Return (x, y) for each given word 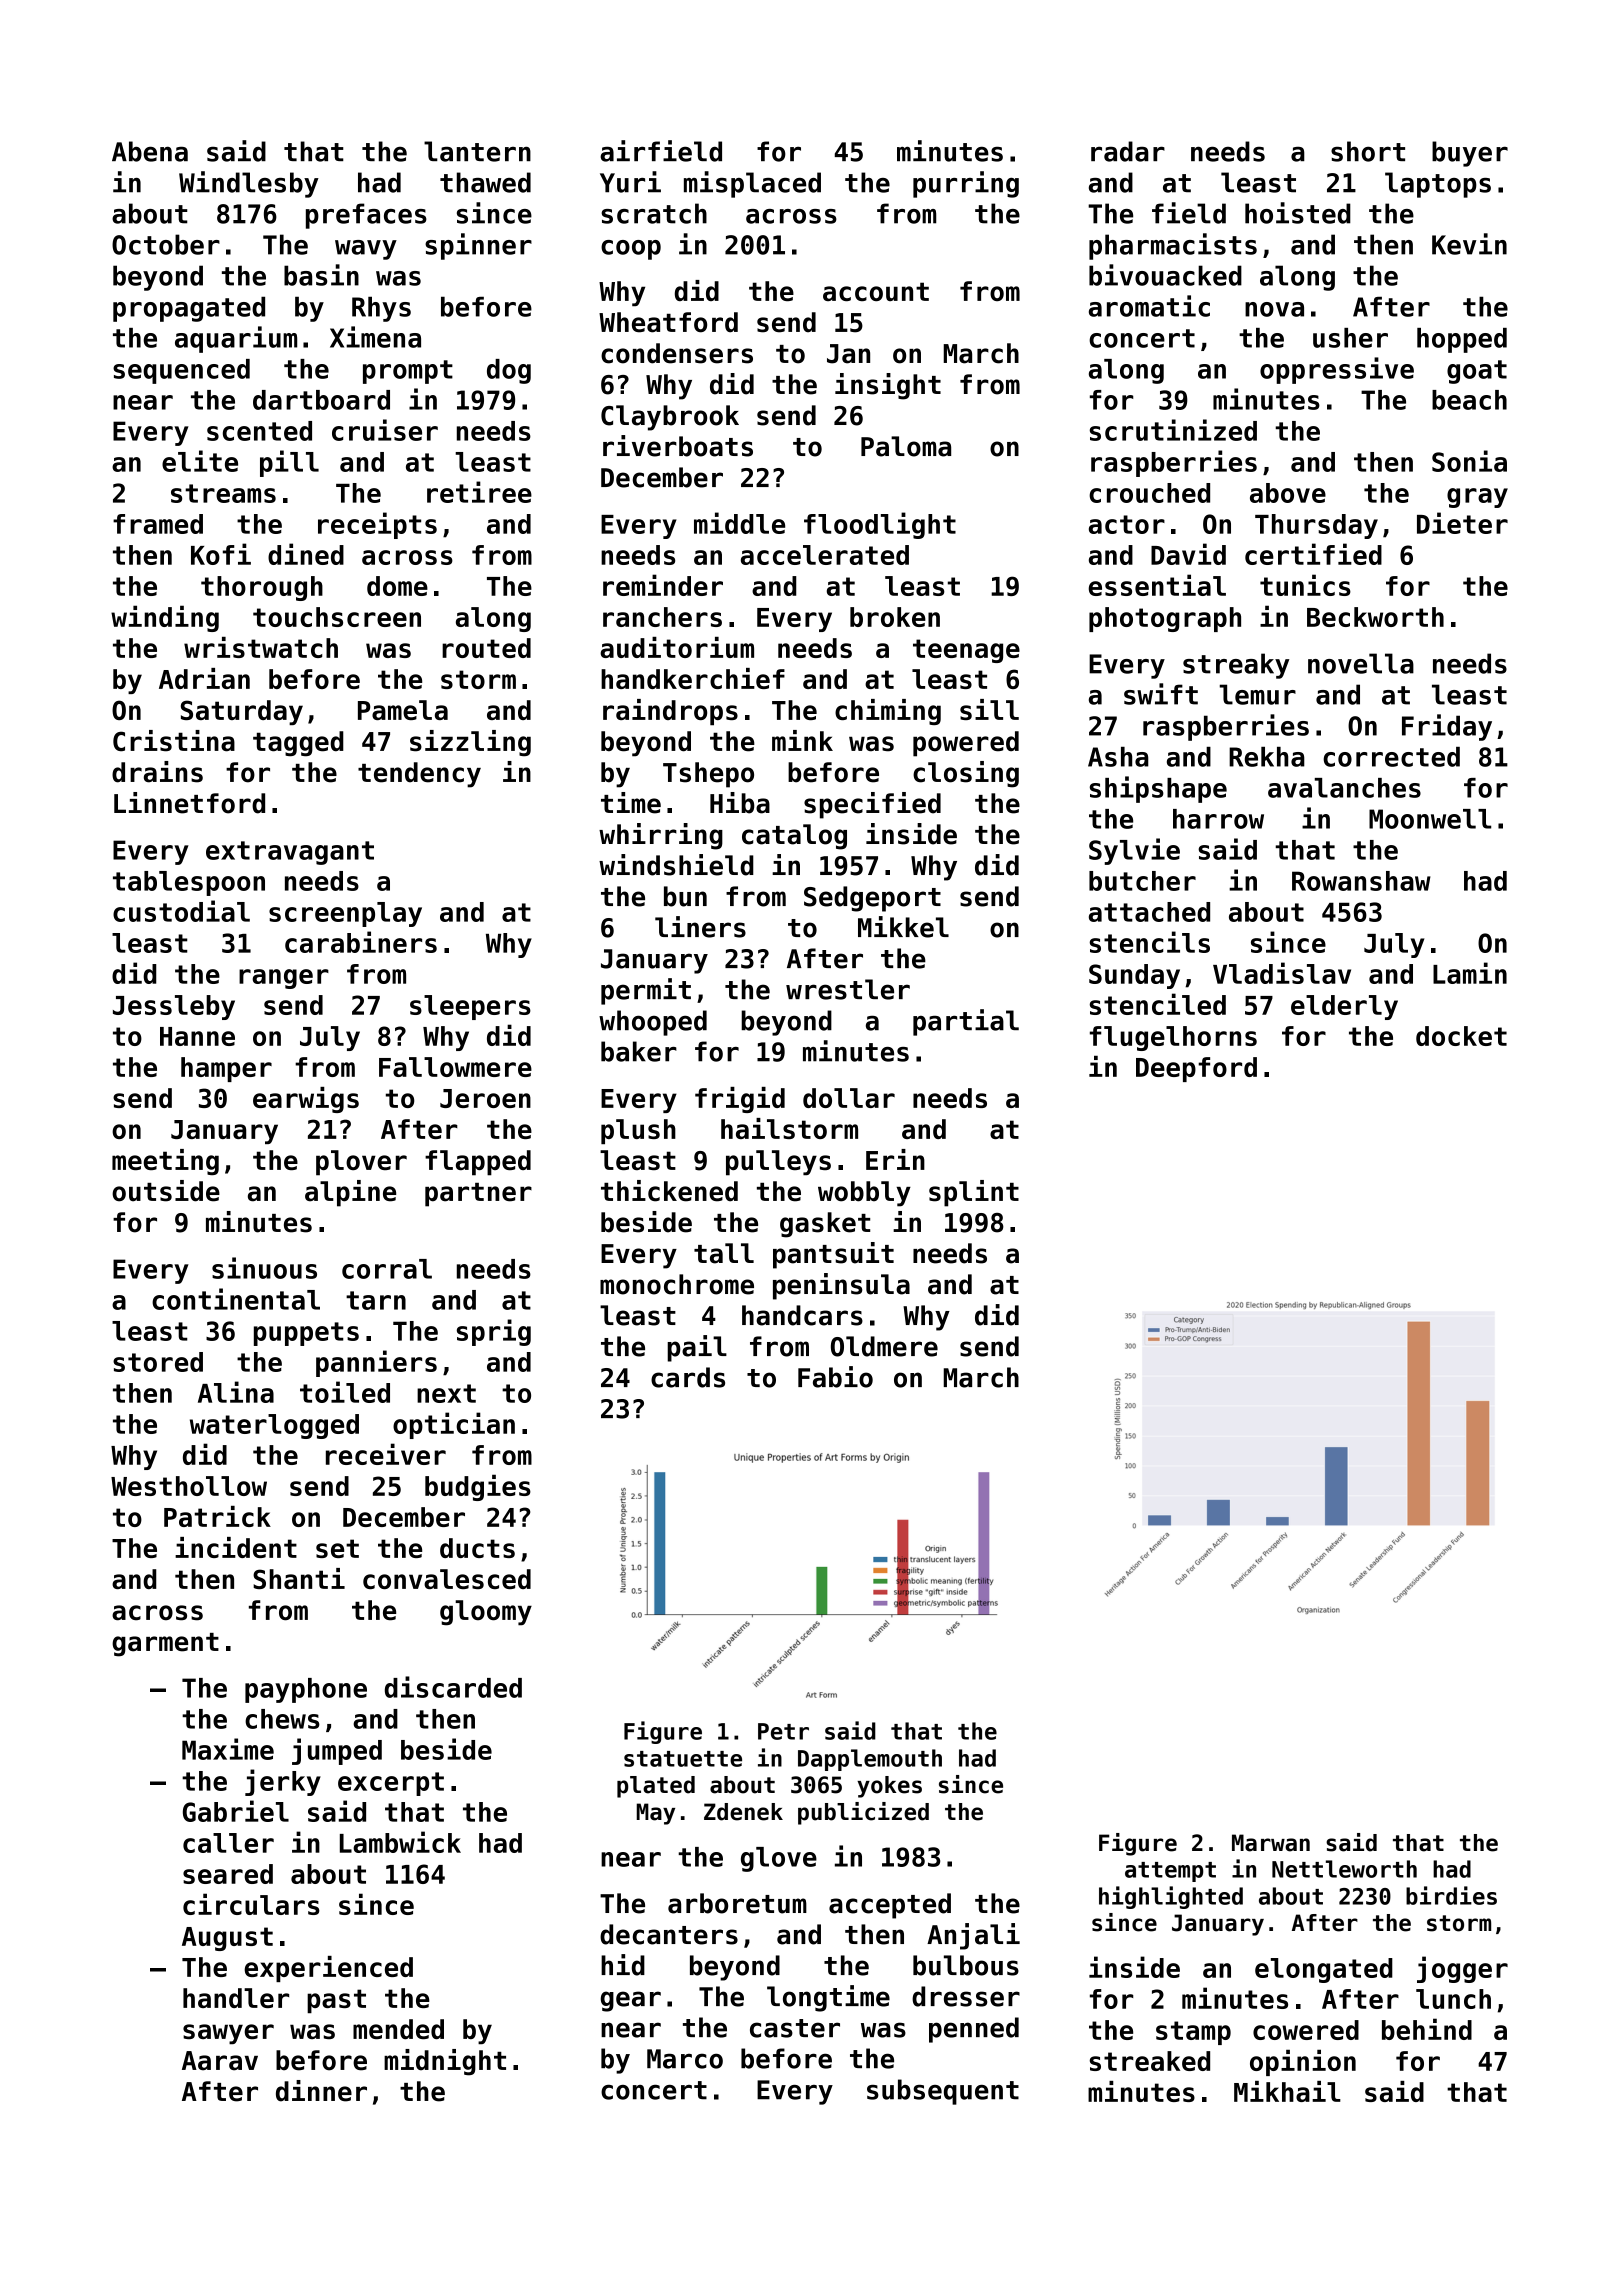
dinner (321, 2091)
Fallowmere (455, 1067)
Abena (150, 151)
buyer (1470, 154)
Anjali (973, 1936)
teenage (966, 651)
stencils (1150, 942)
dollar (849, 1098)
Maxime (228, 1749)
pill (289, 463)
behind (1427, 2029)
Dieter (1462, 523)
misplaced (752, 184)
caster (795, 2028)
